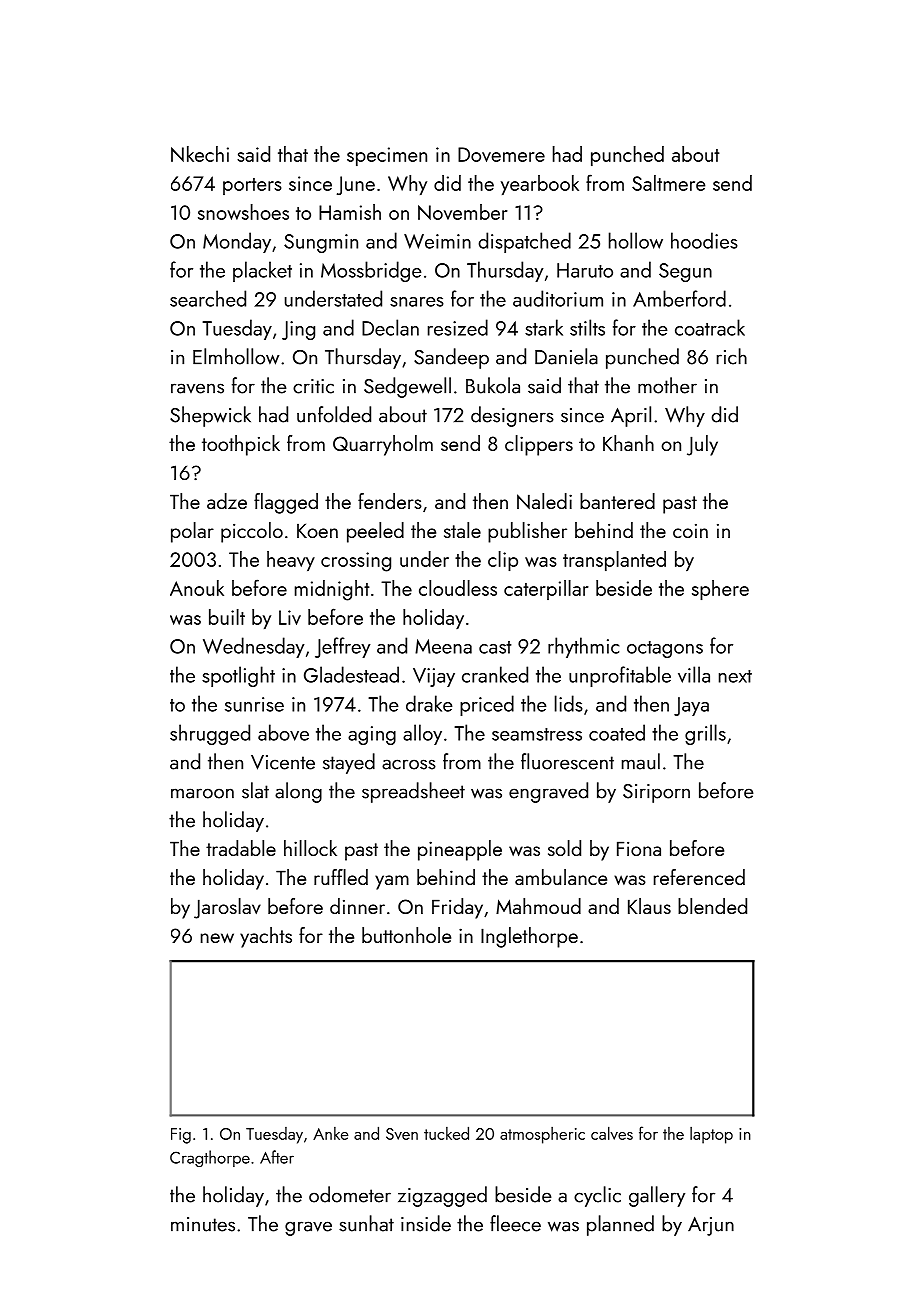 The image size is (924, 1311). What do you see at coordinates (620, 1225) in the page?
I see `planned` at bounding box center [620, 1225].
